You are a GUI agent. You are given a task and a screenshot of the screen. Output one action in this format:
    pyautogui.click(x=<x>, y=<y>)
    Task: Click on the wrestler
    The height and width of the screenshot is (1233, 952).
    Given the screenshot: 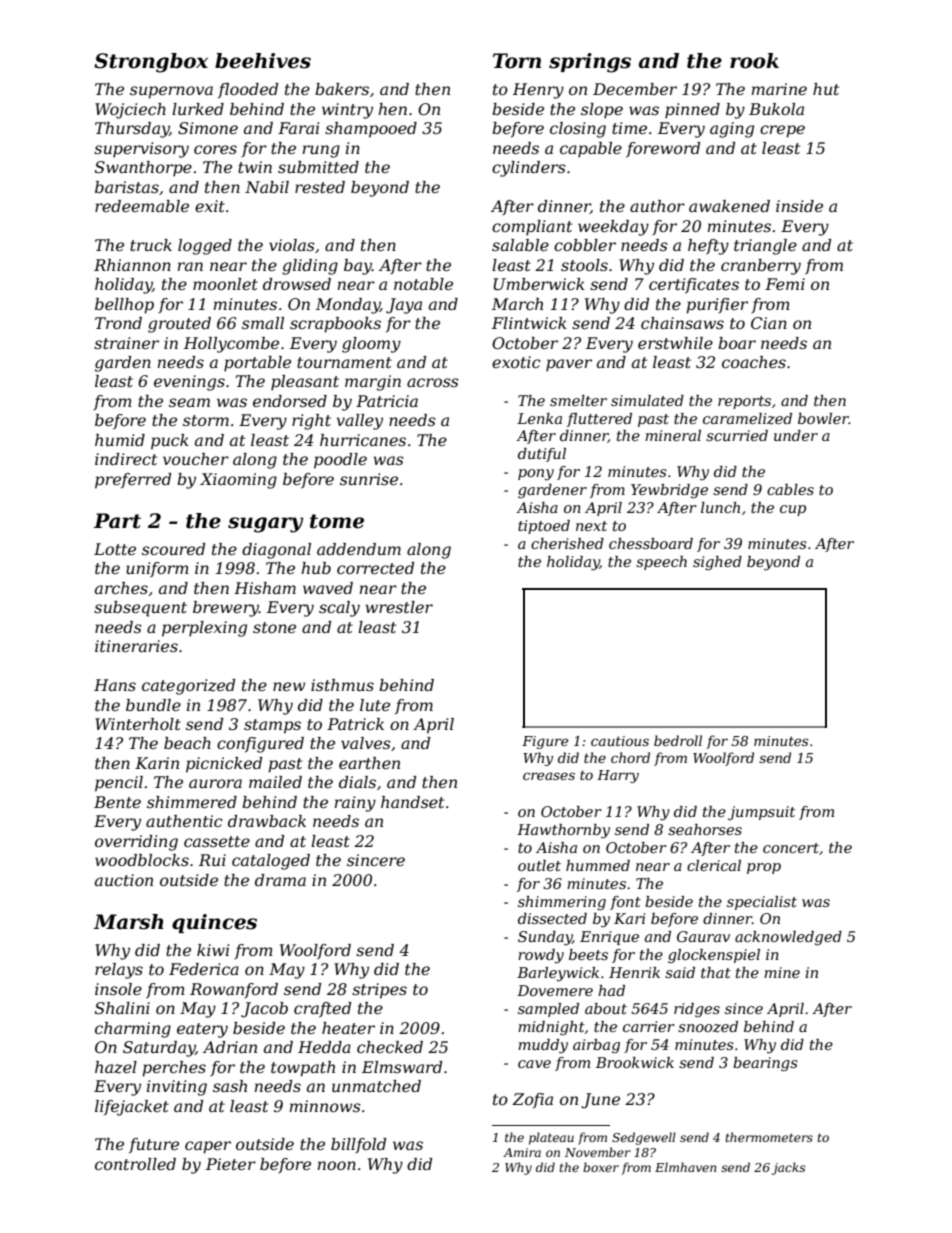 What is the action you would take?
    pyautogui.click(x=399, y=607)
